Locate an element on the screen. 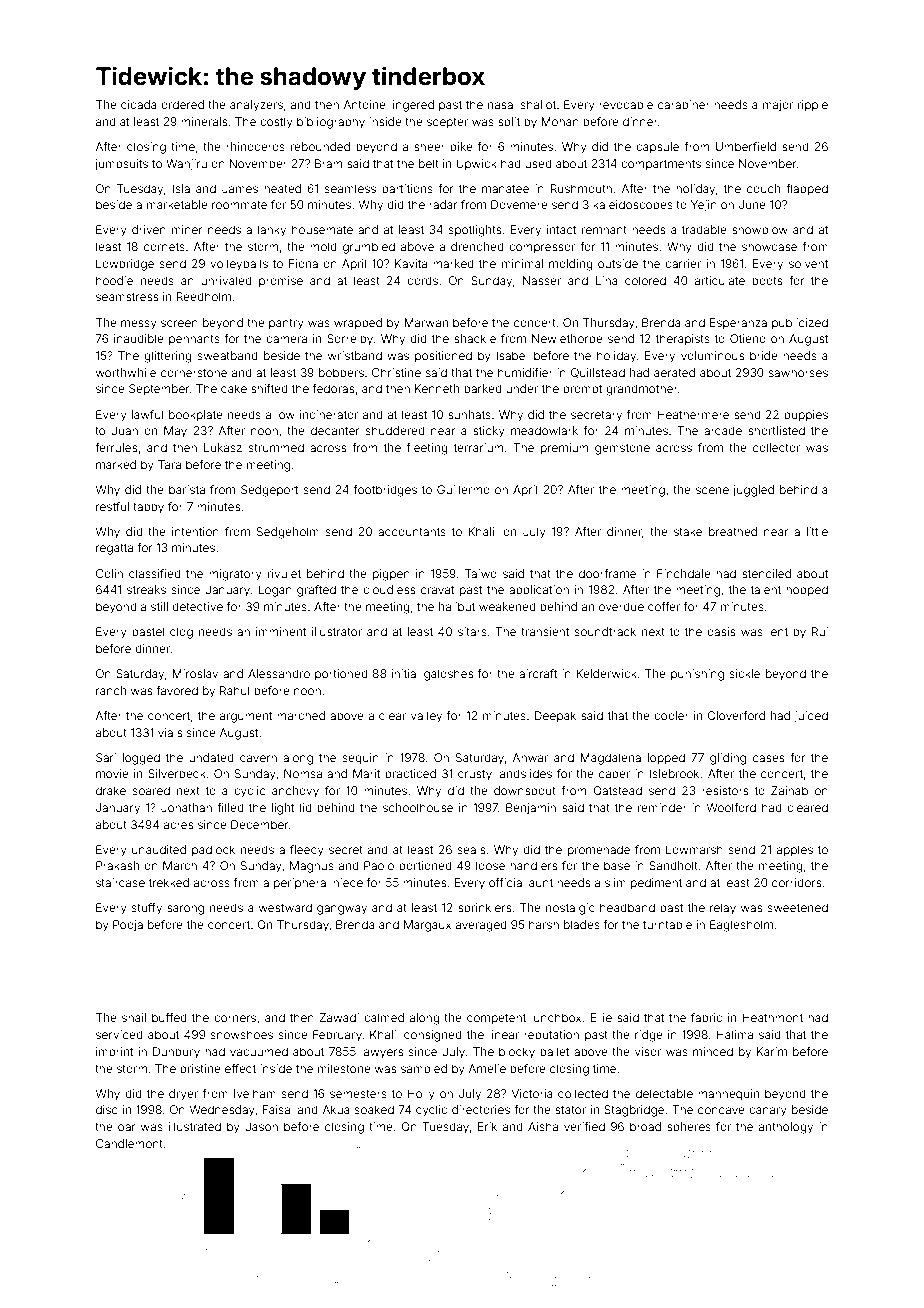  initial is located at coordinates (405, 673).
